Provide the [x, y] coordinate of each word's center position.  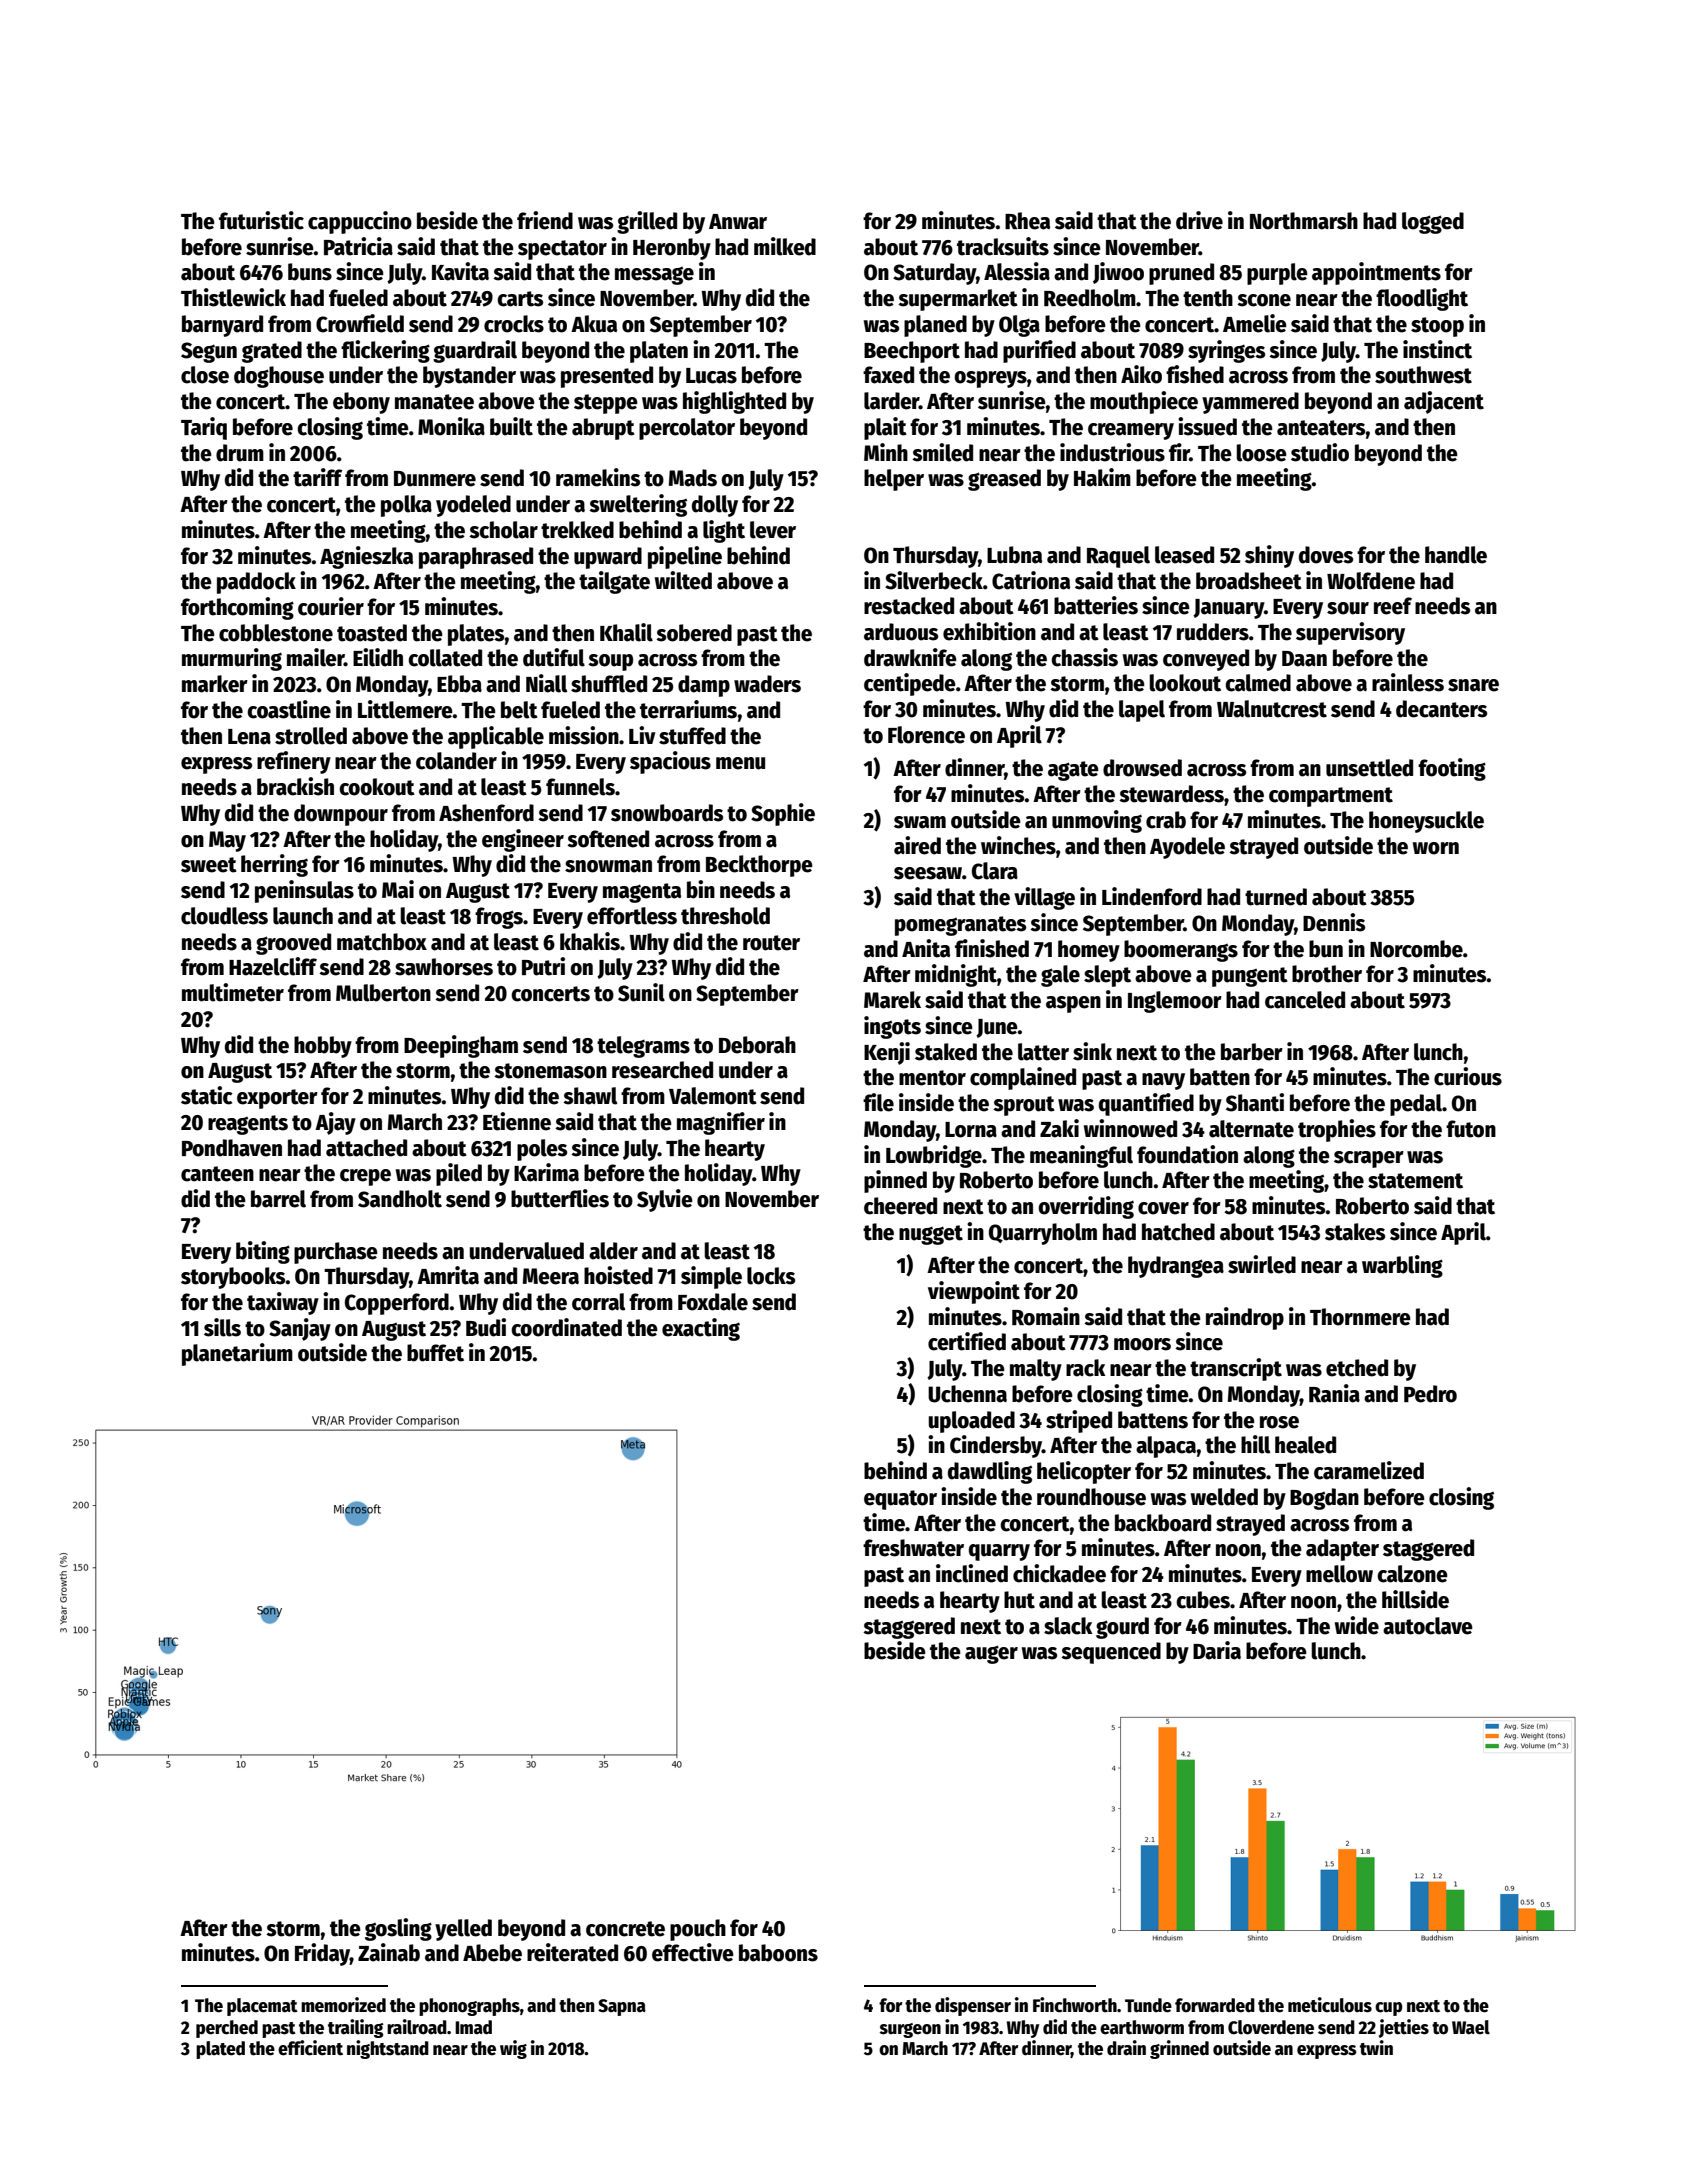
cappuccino [360, 222]
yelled [463, 1930]
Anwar [738, 222]
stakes [1355, 1232]
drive [1199, 220]
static [207, 1095]
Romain [1046, 1316]
